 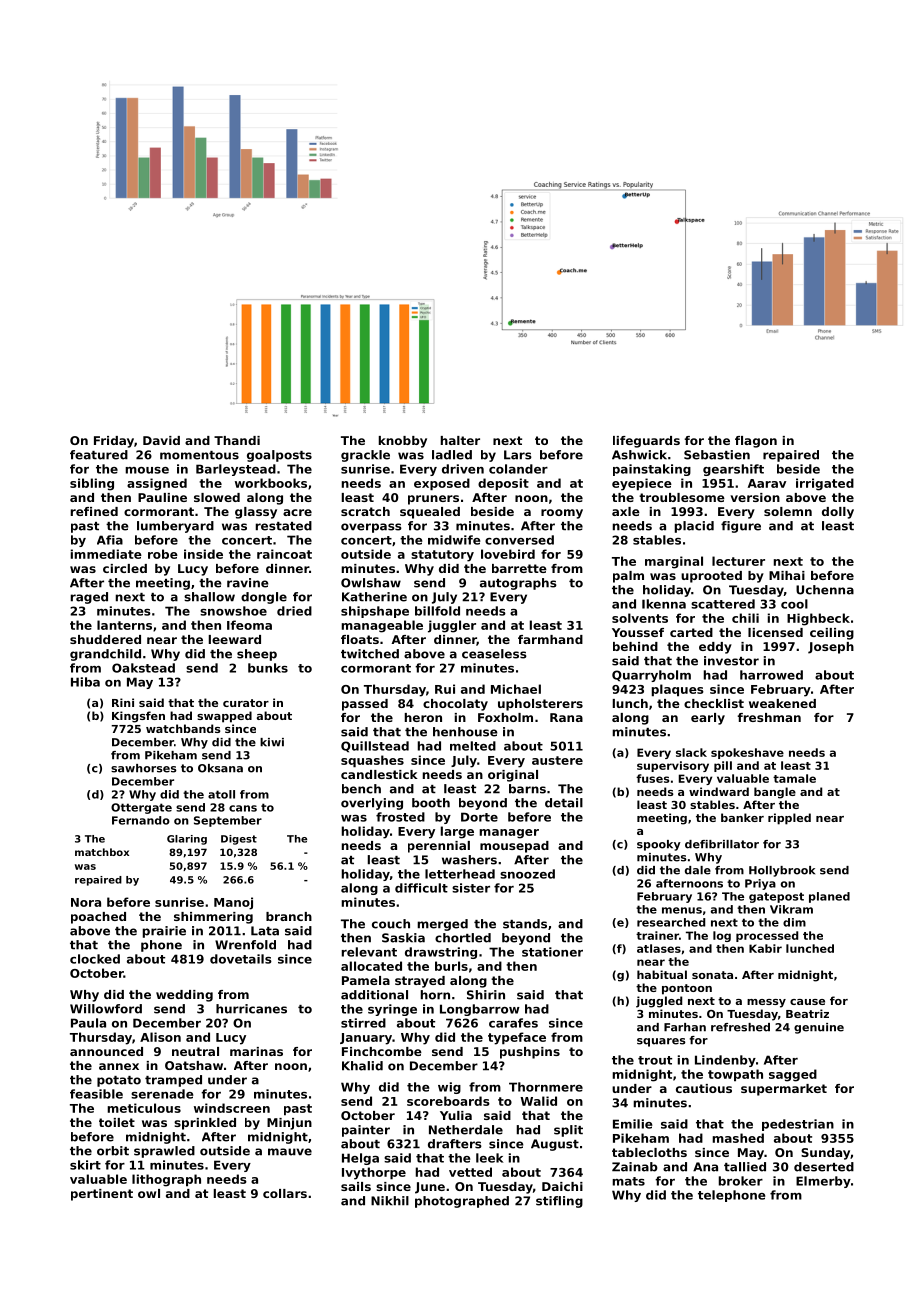 What do you see at coordinates (94, 511) in the image?
I see `refined` at bounding box center [94, 511].
